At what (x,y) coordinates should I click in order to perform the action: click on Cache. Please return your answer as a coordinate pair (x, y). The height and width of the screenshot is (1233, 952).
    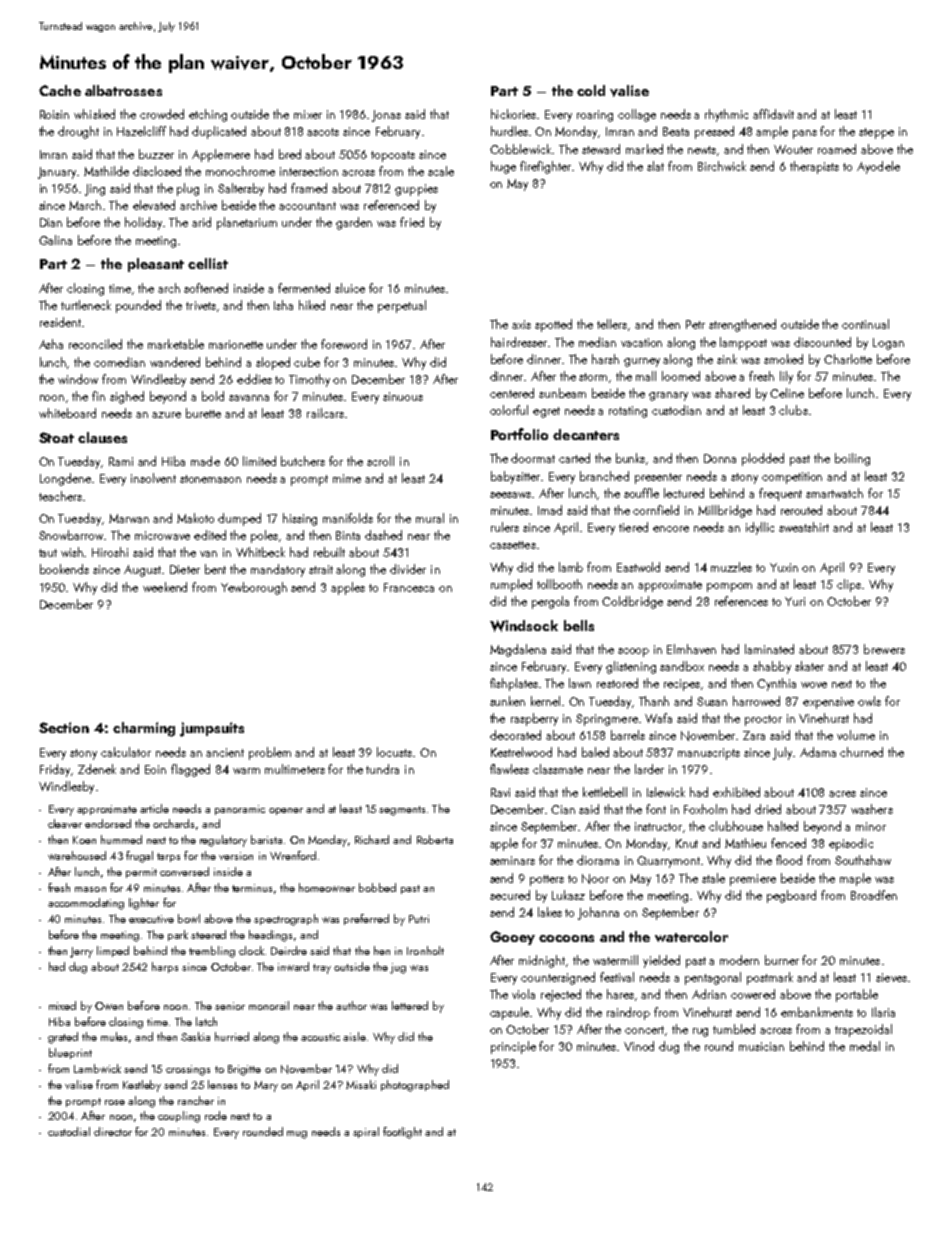
    Looking at the image, I should click on (60, 90).
